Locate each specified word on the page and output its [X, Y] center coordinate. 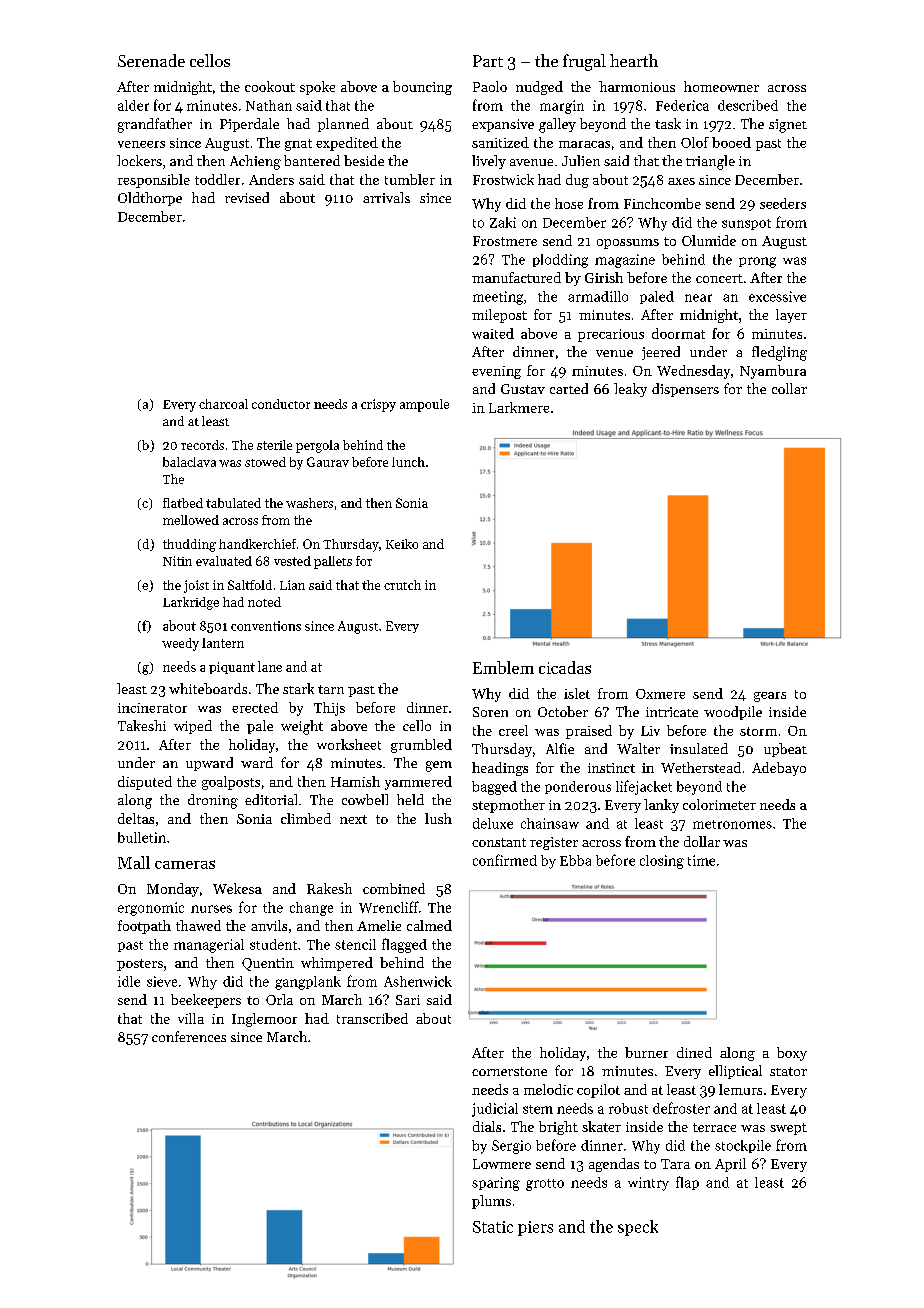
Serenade [151, 60]
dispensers [685, 390]
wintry [648, 1184]
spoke [317, 88]
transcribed [372, 1018]
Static [493, 1227]
